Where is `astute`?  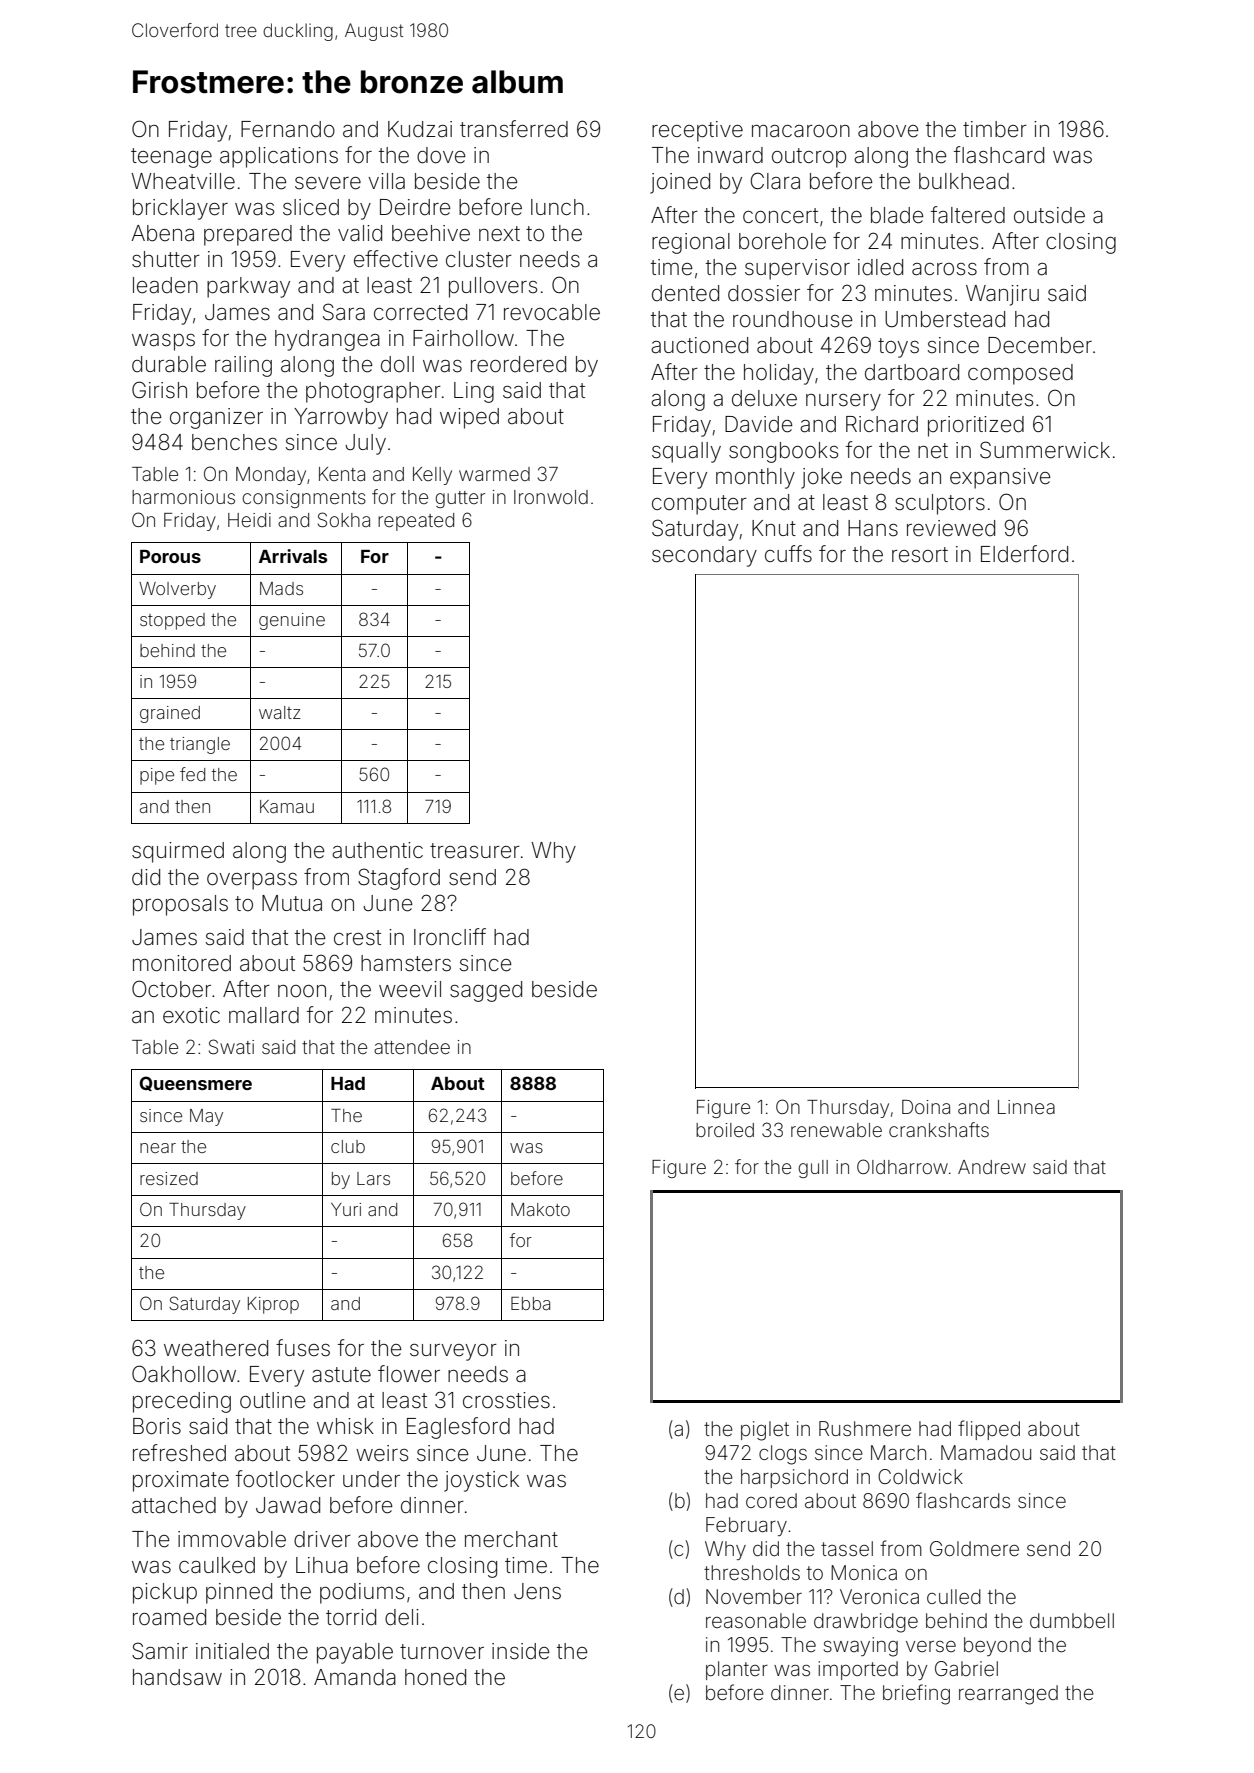
astute is located at coordinates (341, 1375).
